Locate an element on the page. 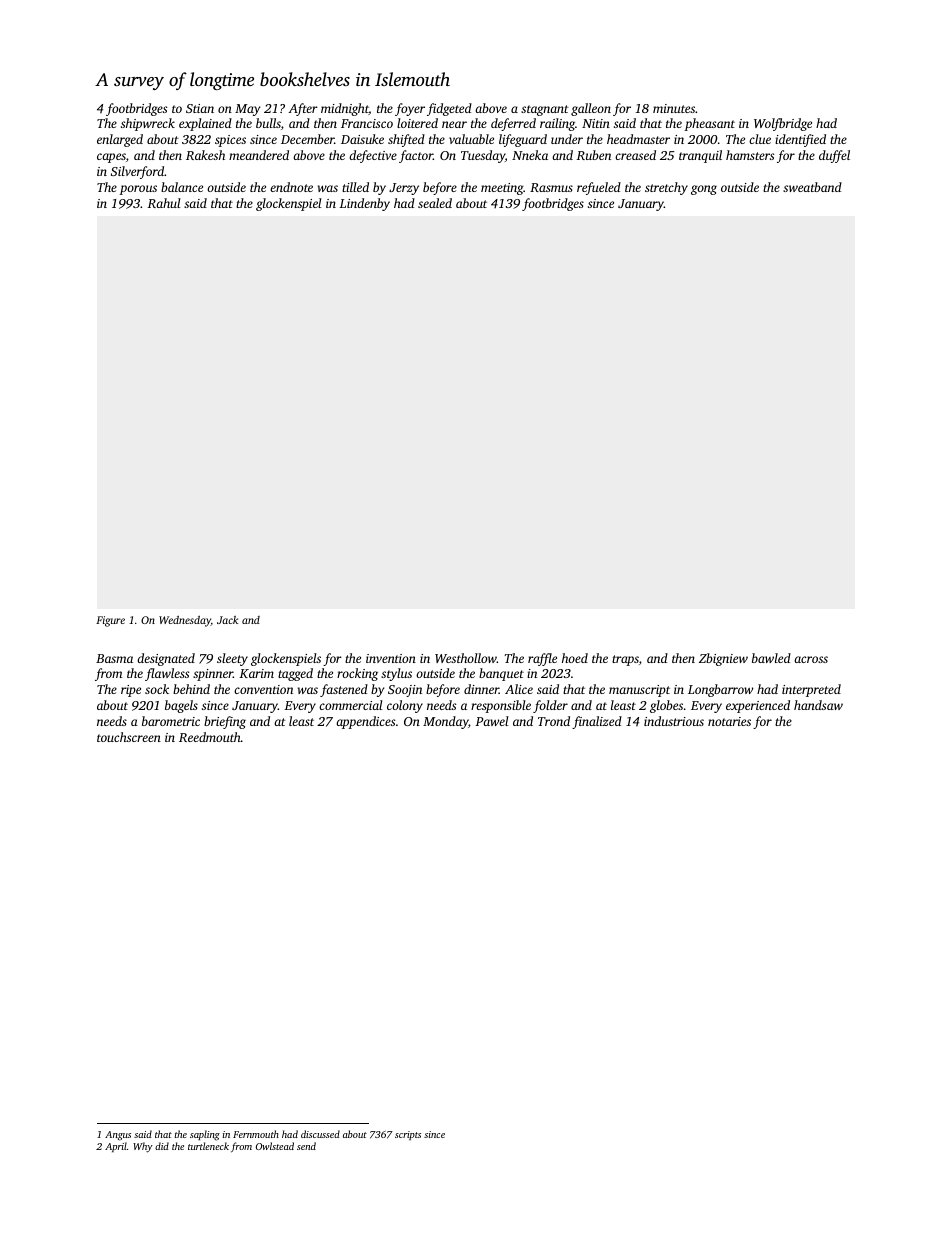  folder is located at coordinates (550, 706).
